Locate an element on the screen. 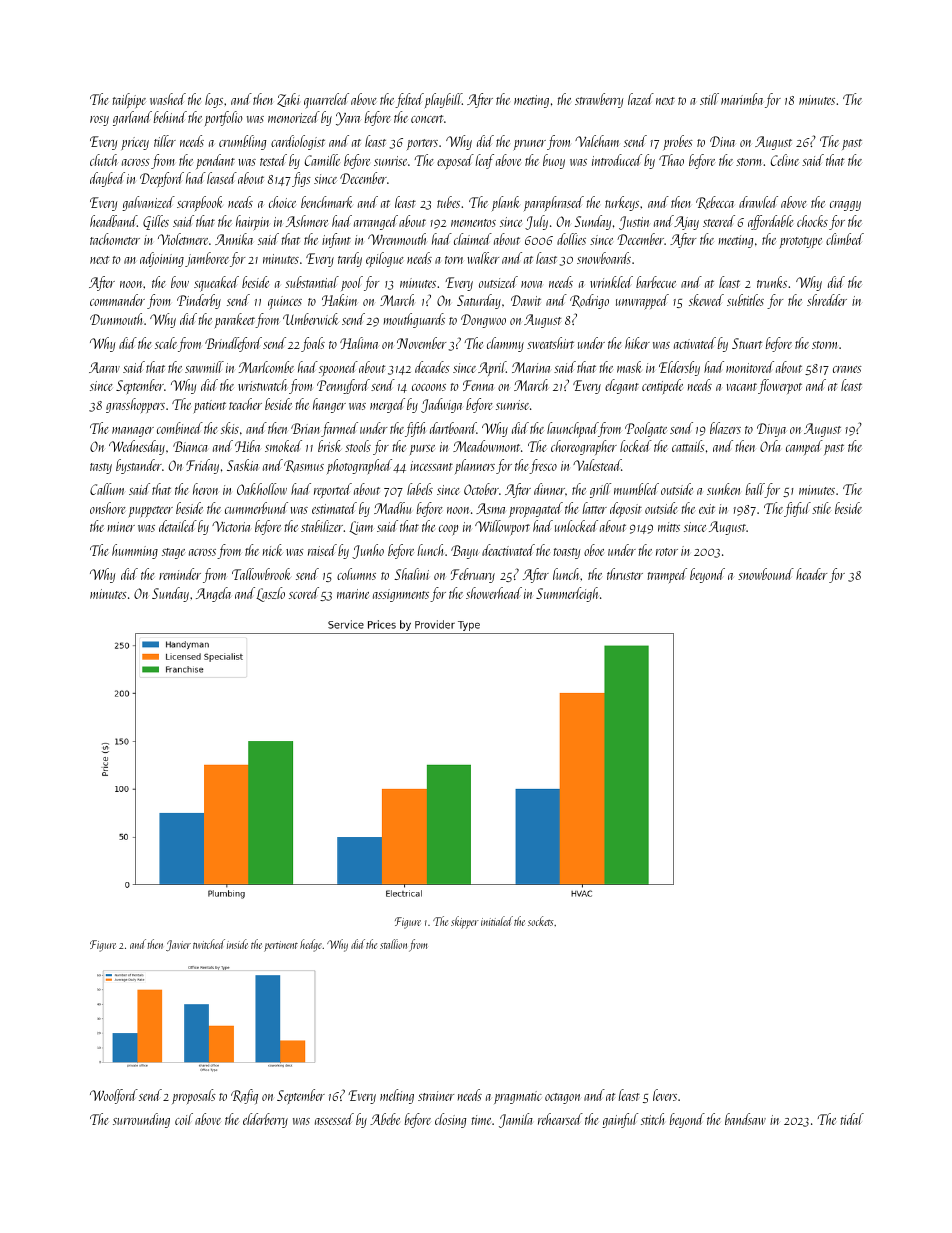  Meadowmont is located at coordinates (486, 446).
